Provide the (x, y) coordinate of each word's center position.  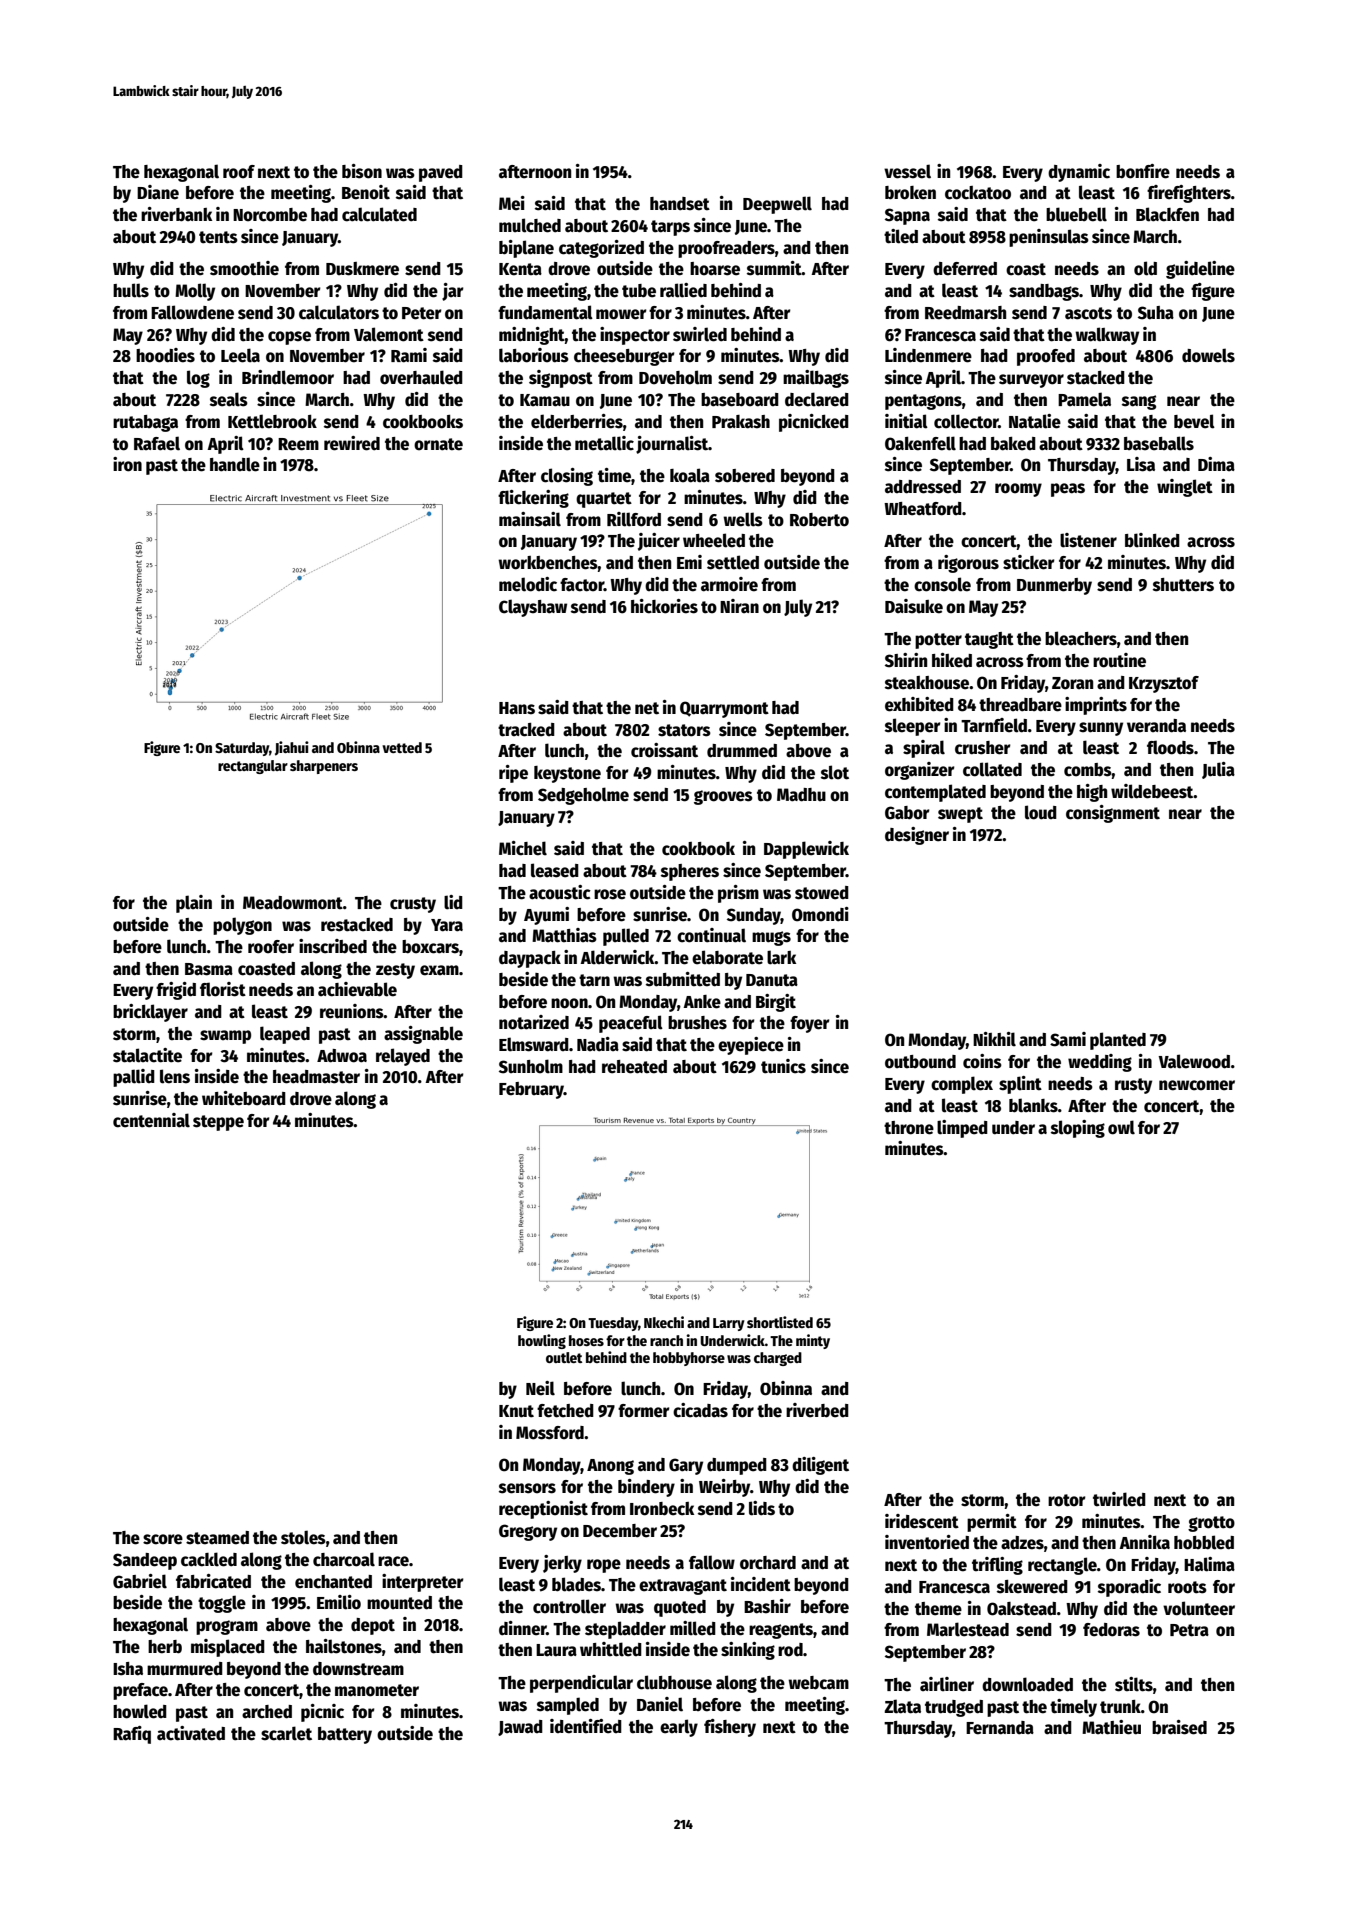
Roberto (819, 520)
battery (345, 1735)
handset (680, 204)
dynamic (1079, 173)
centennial (151, 1120)
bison (362, 171)
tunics (783, 1066)
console (942, 584)
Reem (298, 444)
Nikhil (994, 1039)
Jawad (520, 1728)
